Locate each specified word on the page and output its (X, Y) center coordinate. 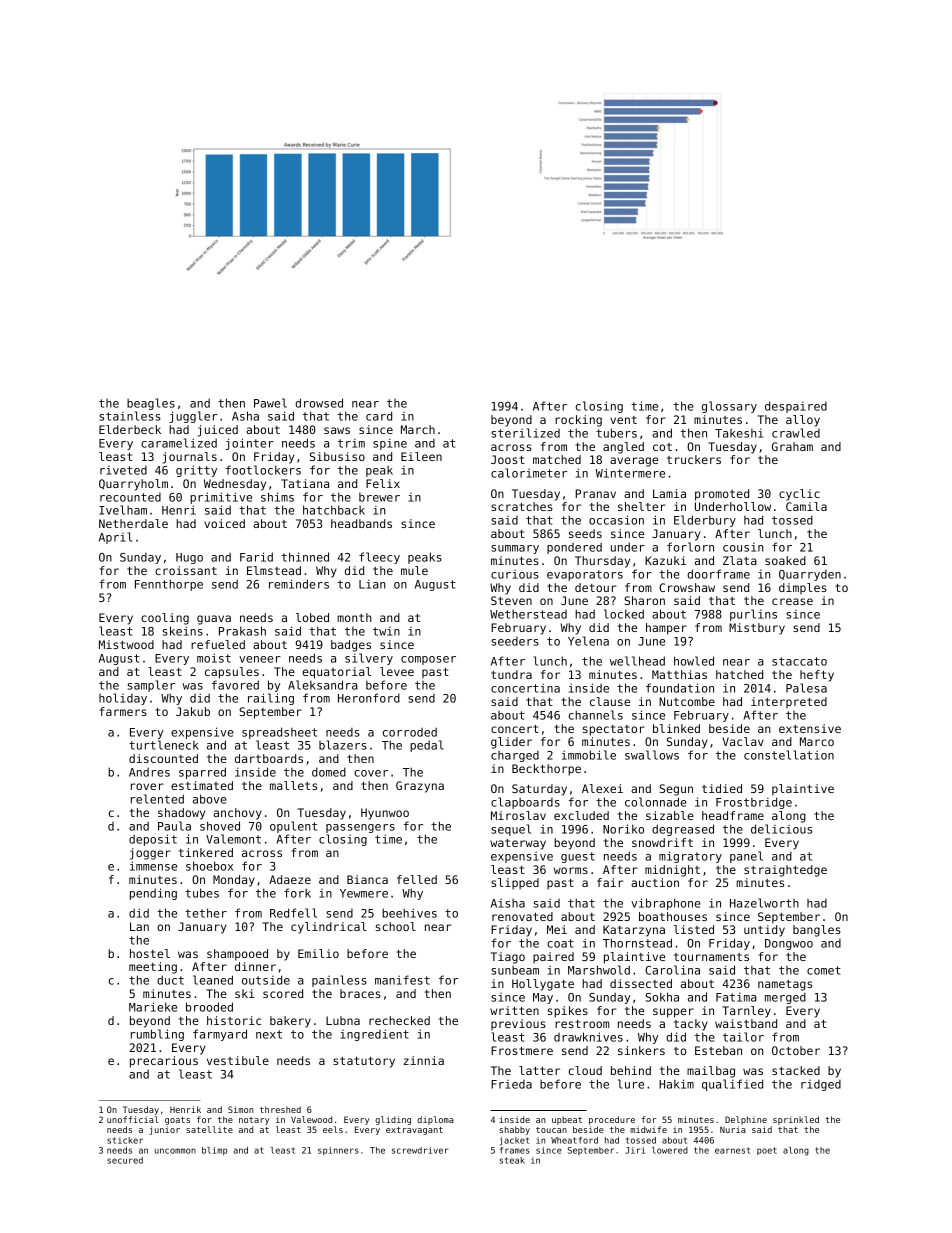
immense (153, 866)
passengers (360, 828)
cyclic (799, 495)
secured (125, 1160)
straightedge (785, 871)
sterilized (525, 433)
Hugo (189, 558)
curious (515, 574)
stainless (130, 416)
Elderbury (705, 521)
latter (539, 1070)
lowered (670, 1150)
